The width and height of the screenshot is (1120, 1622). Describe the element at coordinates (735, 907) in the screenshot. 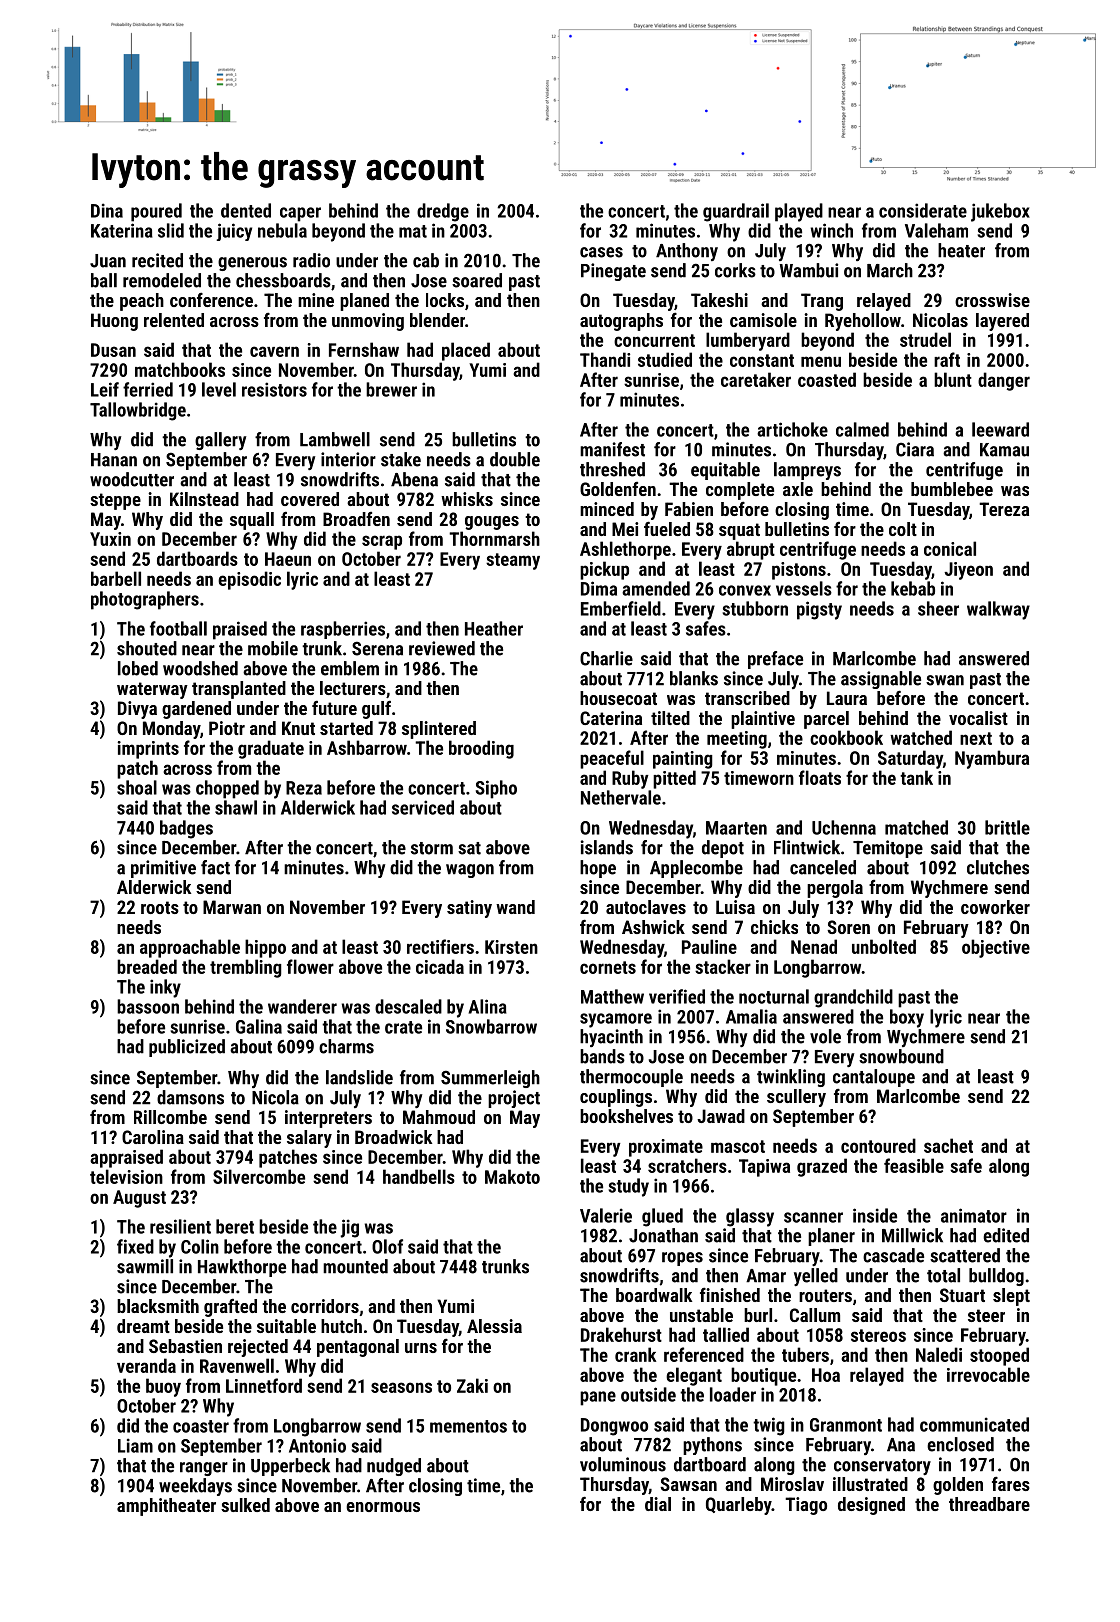

I see `Luisa` at that location.
